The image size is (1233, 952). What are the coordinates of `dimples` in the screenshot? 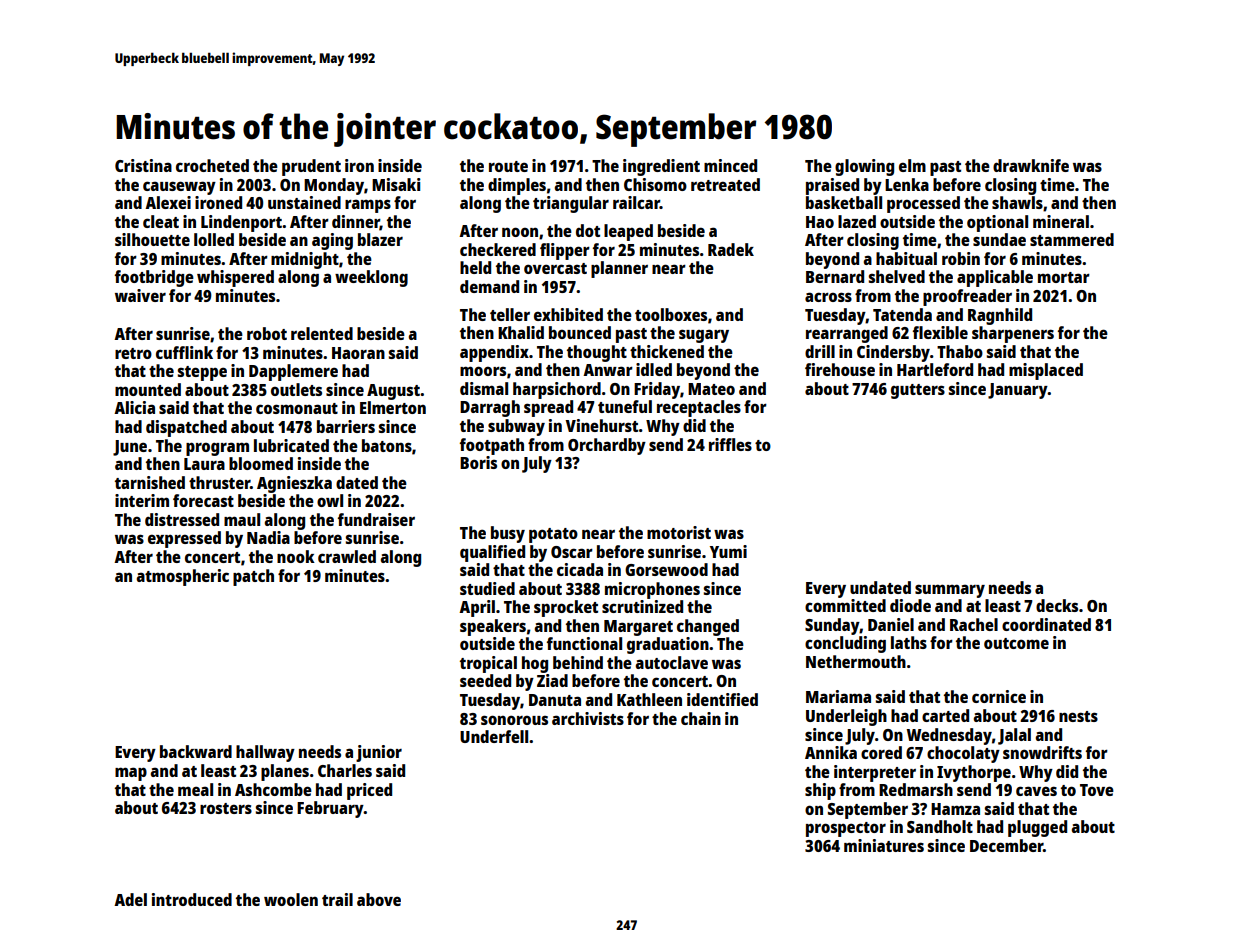 It's located at (517, 186).
